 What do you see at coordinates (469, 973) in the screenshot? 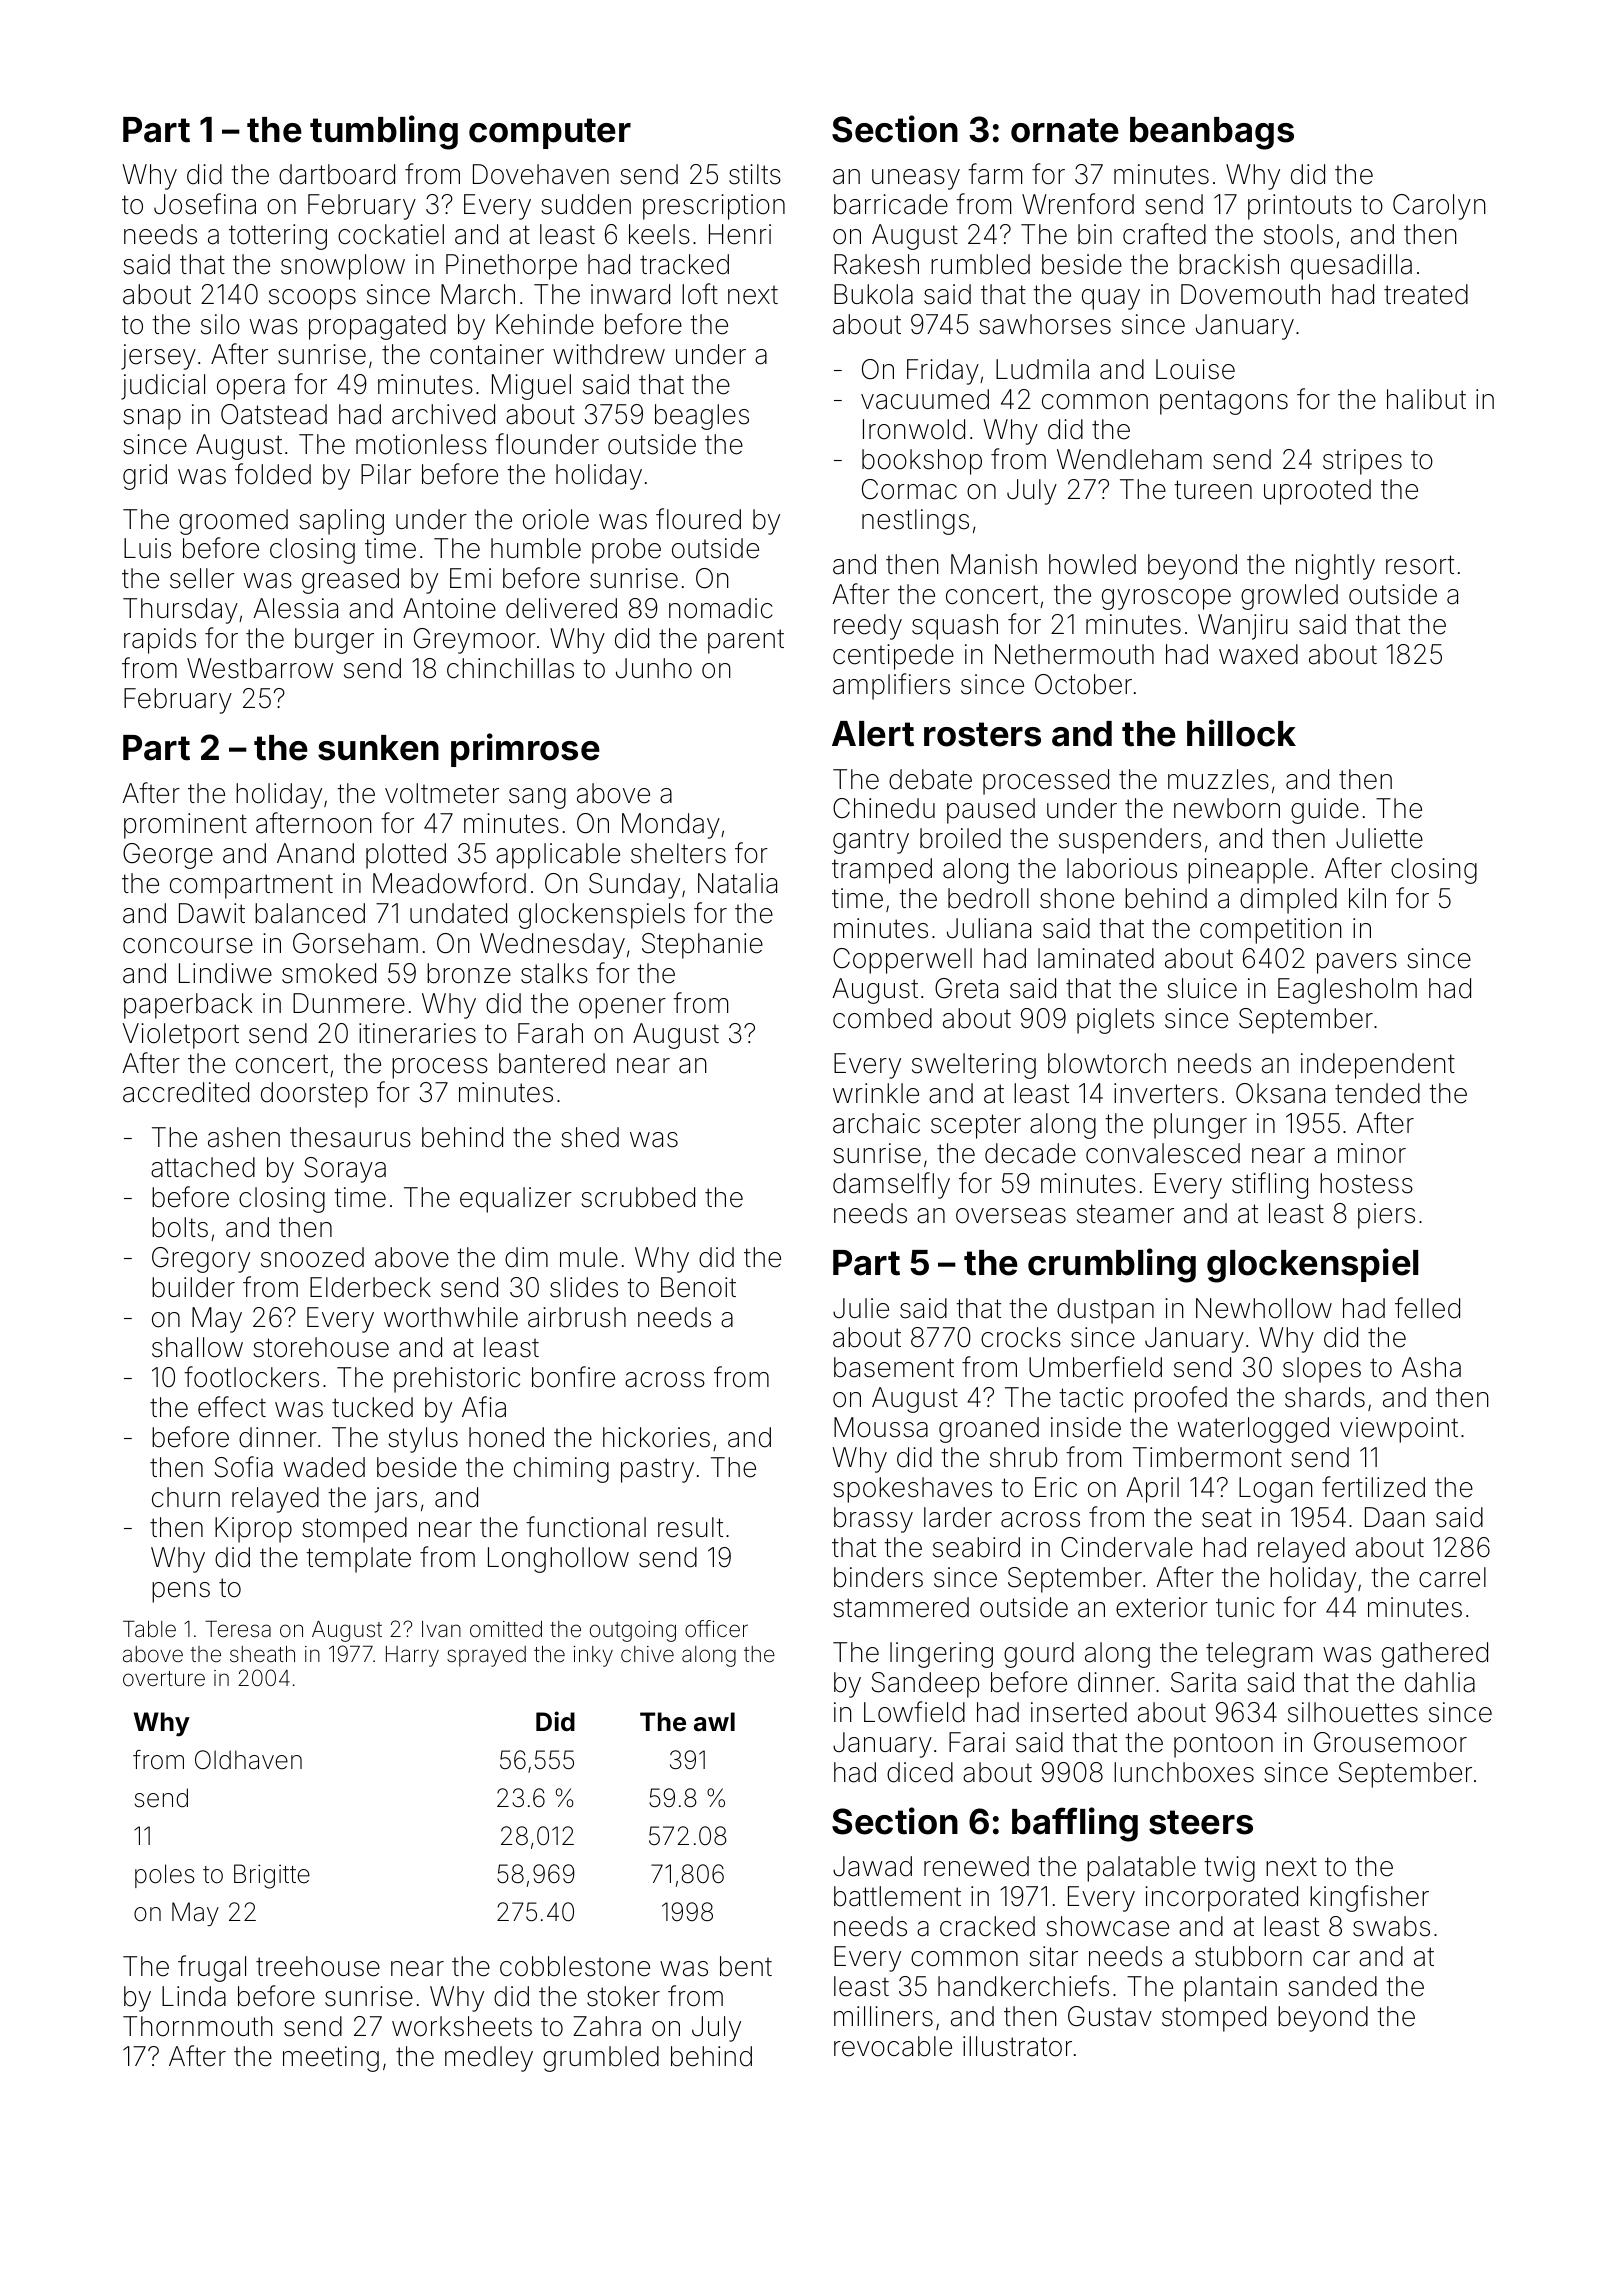
I see `bronze` at bounding box center [469, 973].
